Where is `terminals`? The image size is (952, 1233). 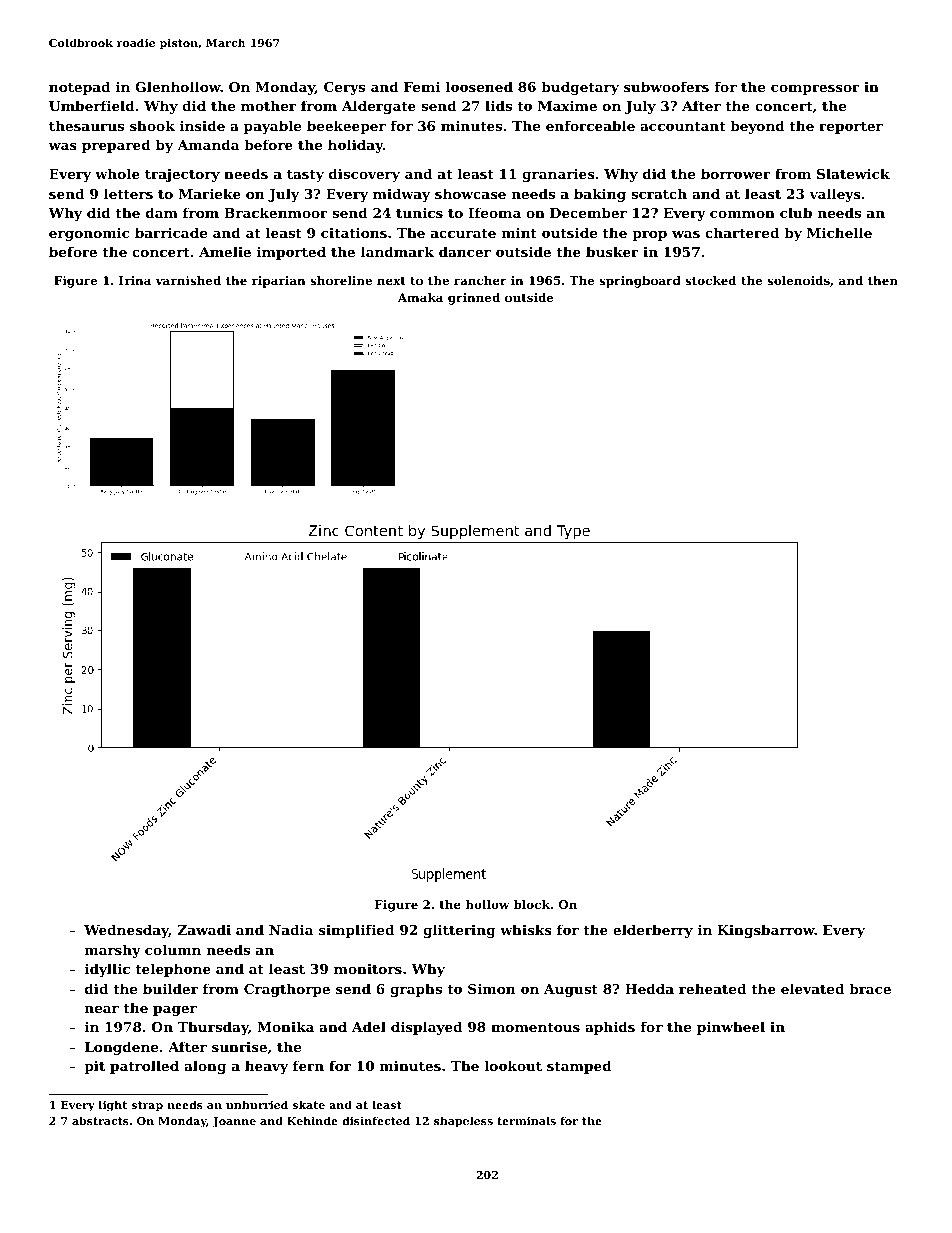 terminals is located at coordinates (526, 1120).
